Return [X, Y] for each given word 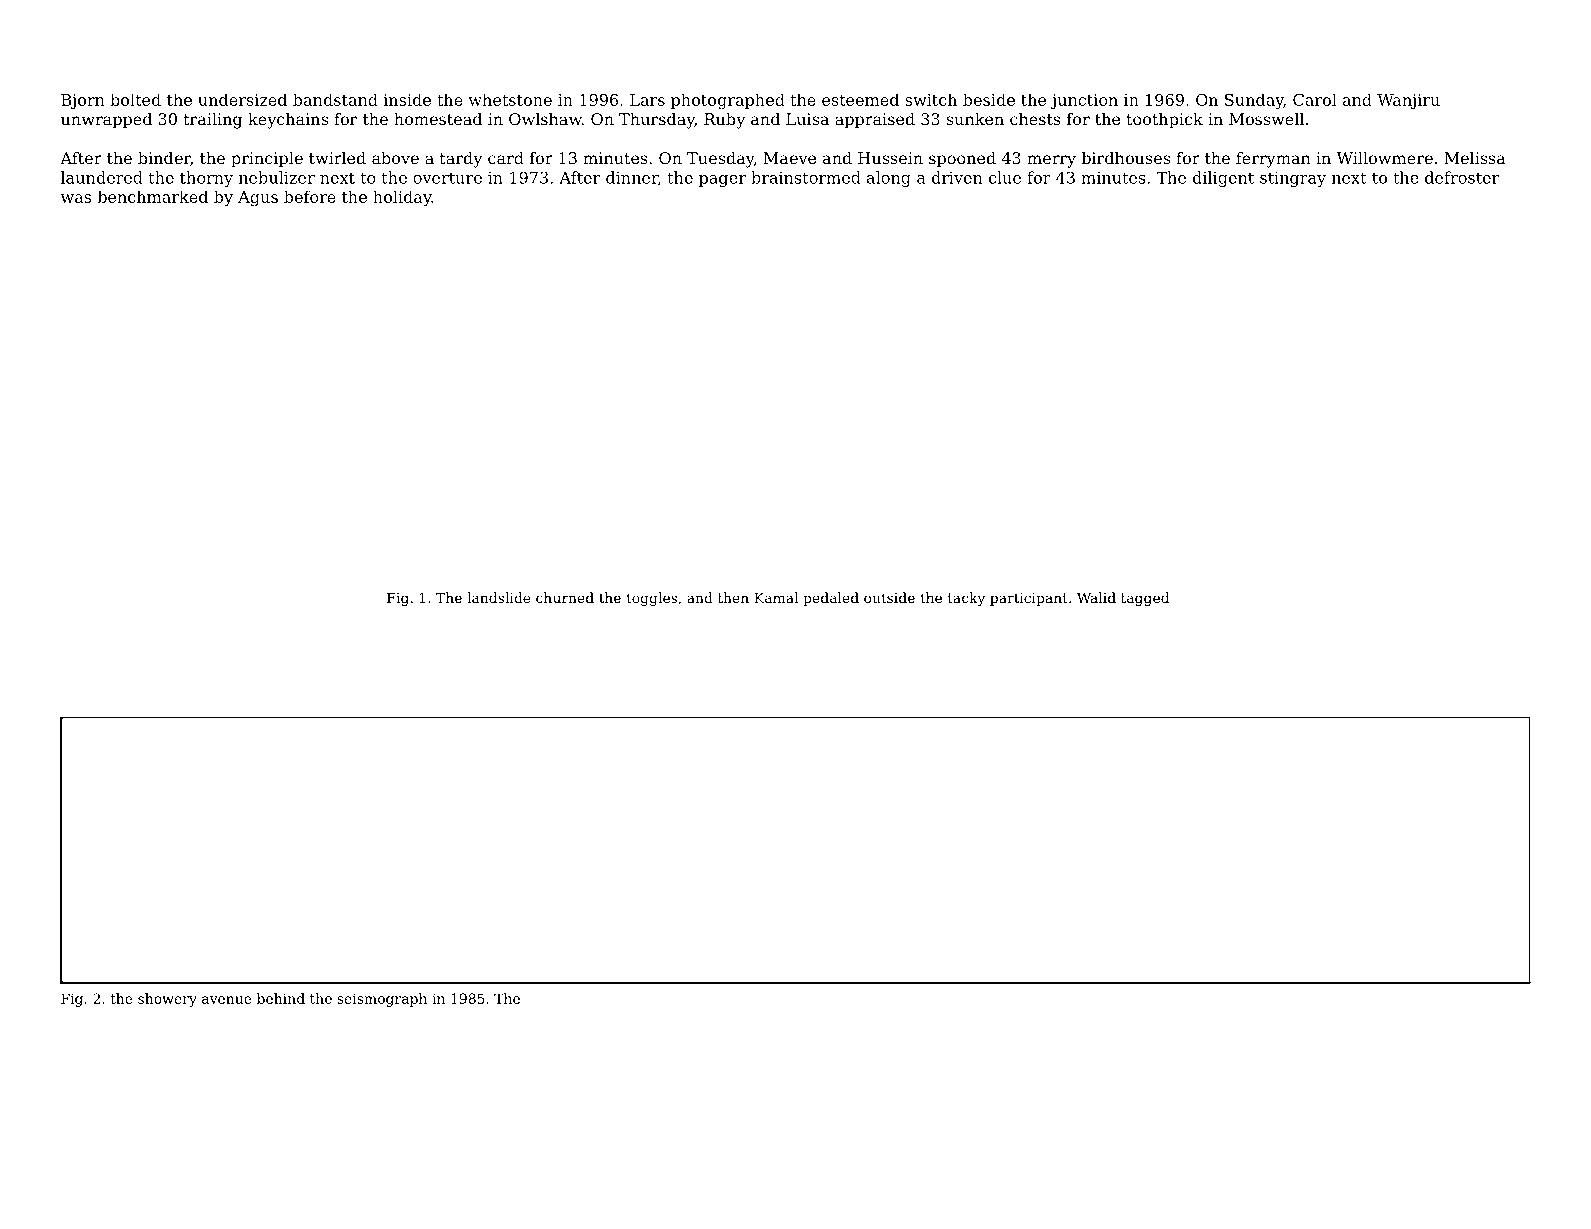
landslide [498, 597]
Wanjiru [1408, 102]
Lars [647, 100]
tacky [966, 599]
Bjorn [83, 102]
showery [167, 1000]
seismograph [382, 1000]
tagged [1145, 599]
